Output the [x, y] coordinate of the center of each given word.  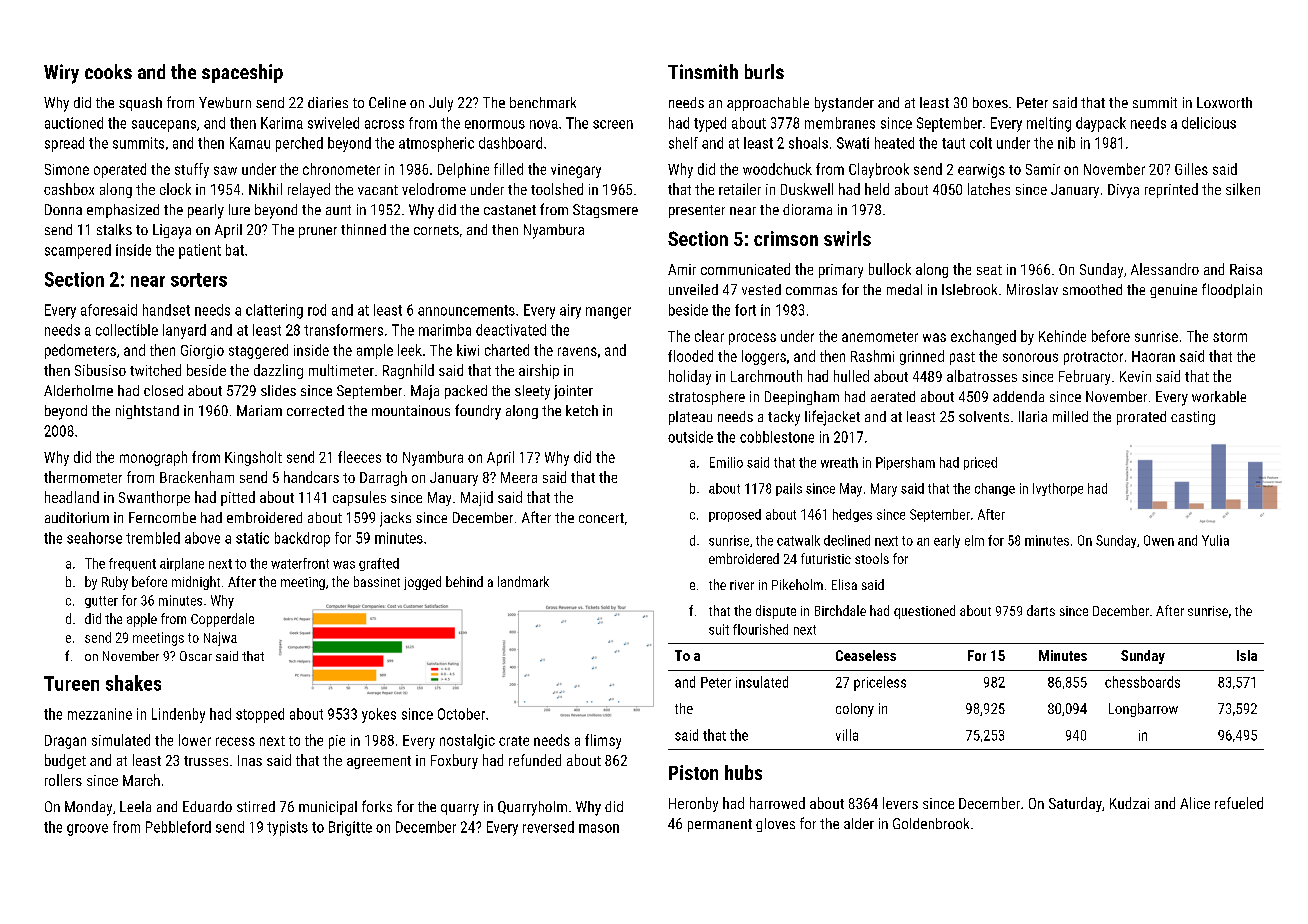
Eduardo [207, 806]
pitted [238, 498]
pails [789, 489]
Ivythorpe [1058, 489]
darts [1041, 610]
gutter [101, 602]
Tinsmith [703, 71]
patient [200, 251]
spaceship [242, 73]
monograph [153, 458]
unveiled [693, 289]
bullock [890, 269]
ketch [582, 410]
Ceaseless [866, 655]
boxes [990, 102]
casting [1193, 418]
